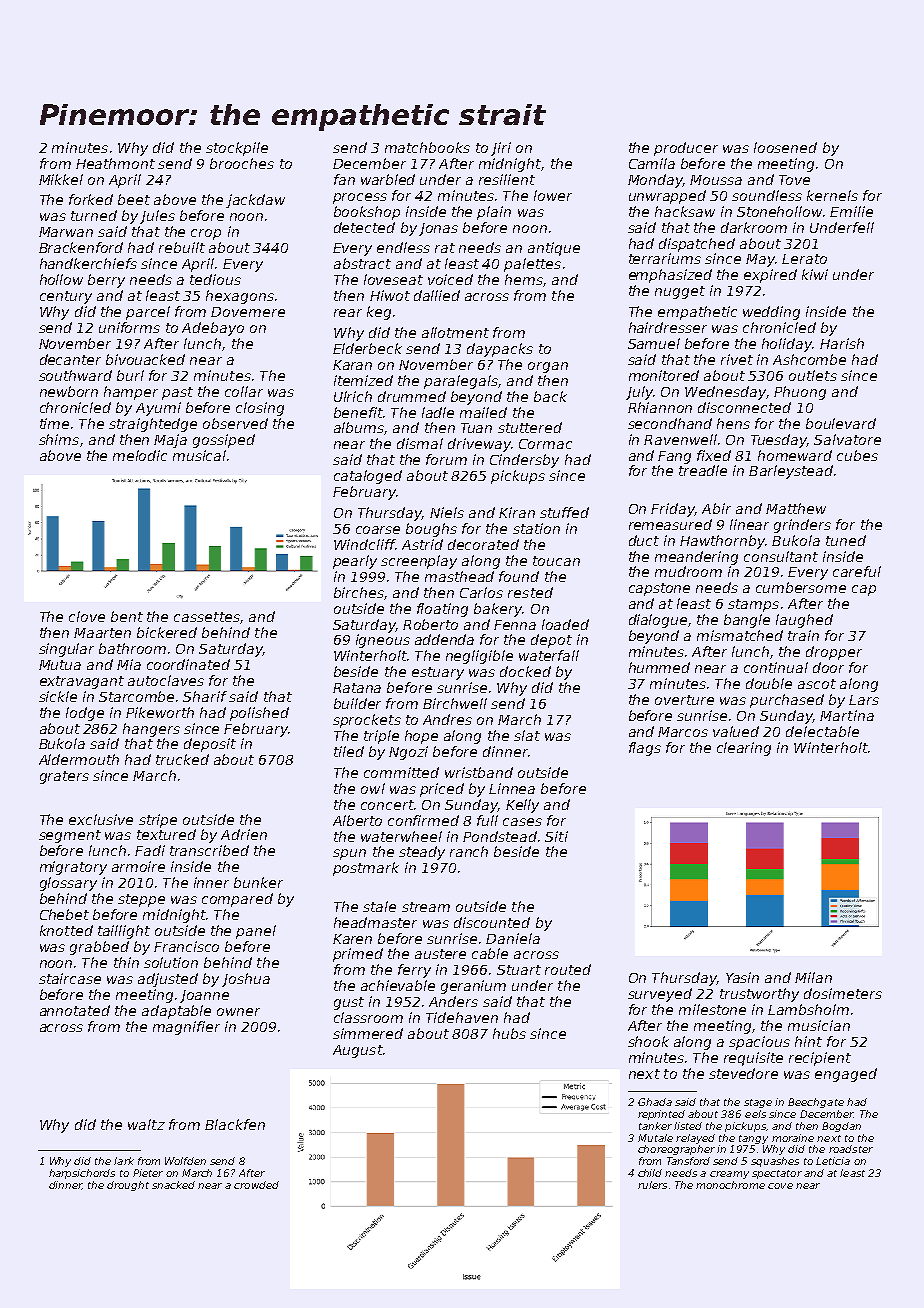 The width and height of the image is (924, 1308). Describe the element at coordinates (841, 423) in the image. I see `boulevard` at that location.
